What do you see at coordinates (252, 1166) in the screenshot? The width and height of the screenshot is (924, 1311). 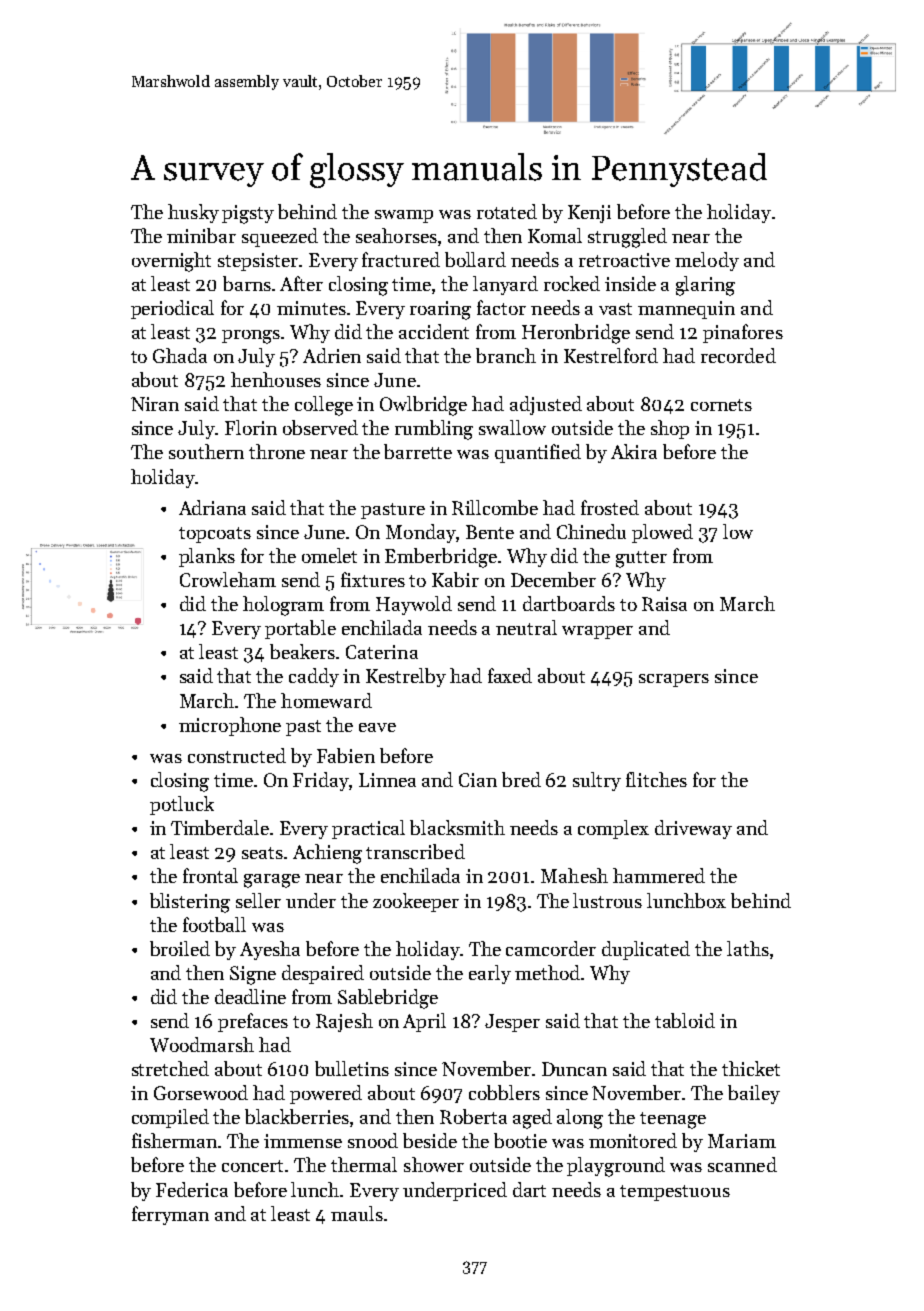 I see `concert` at bounding box center [252, 1166].
